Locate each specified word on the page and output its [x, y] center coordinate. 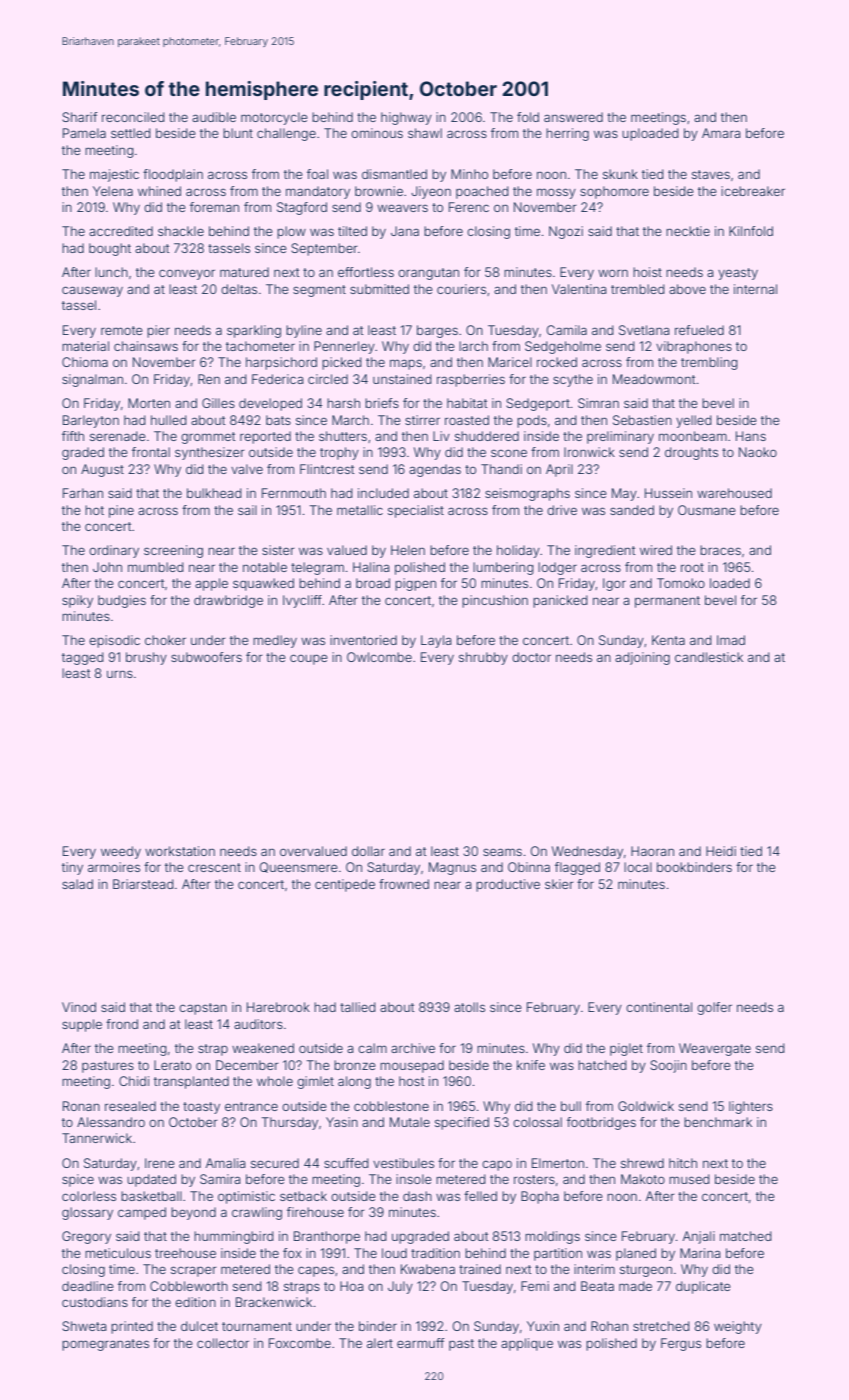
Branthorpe [327, 1237]
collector [223, 1343]
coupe [309, 659]
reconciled [133, 117]
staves [711, 174]
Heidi [721, 851]
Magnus [452, 868]
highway [406, 118]
